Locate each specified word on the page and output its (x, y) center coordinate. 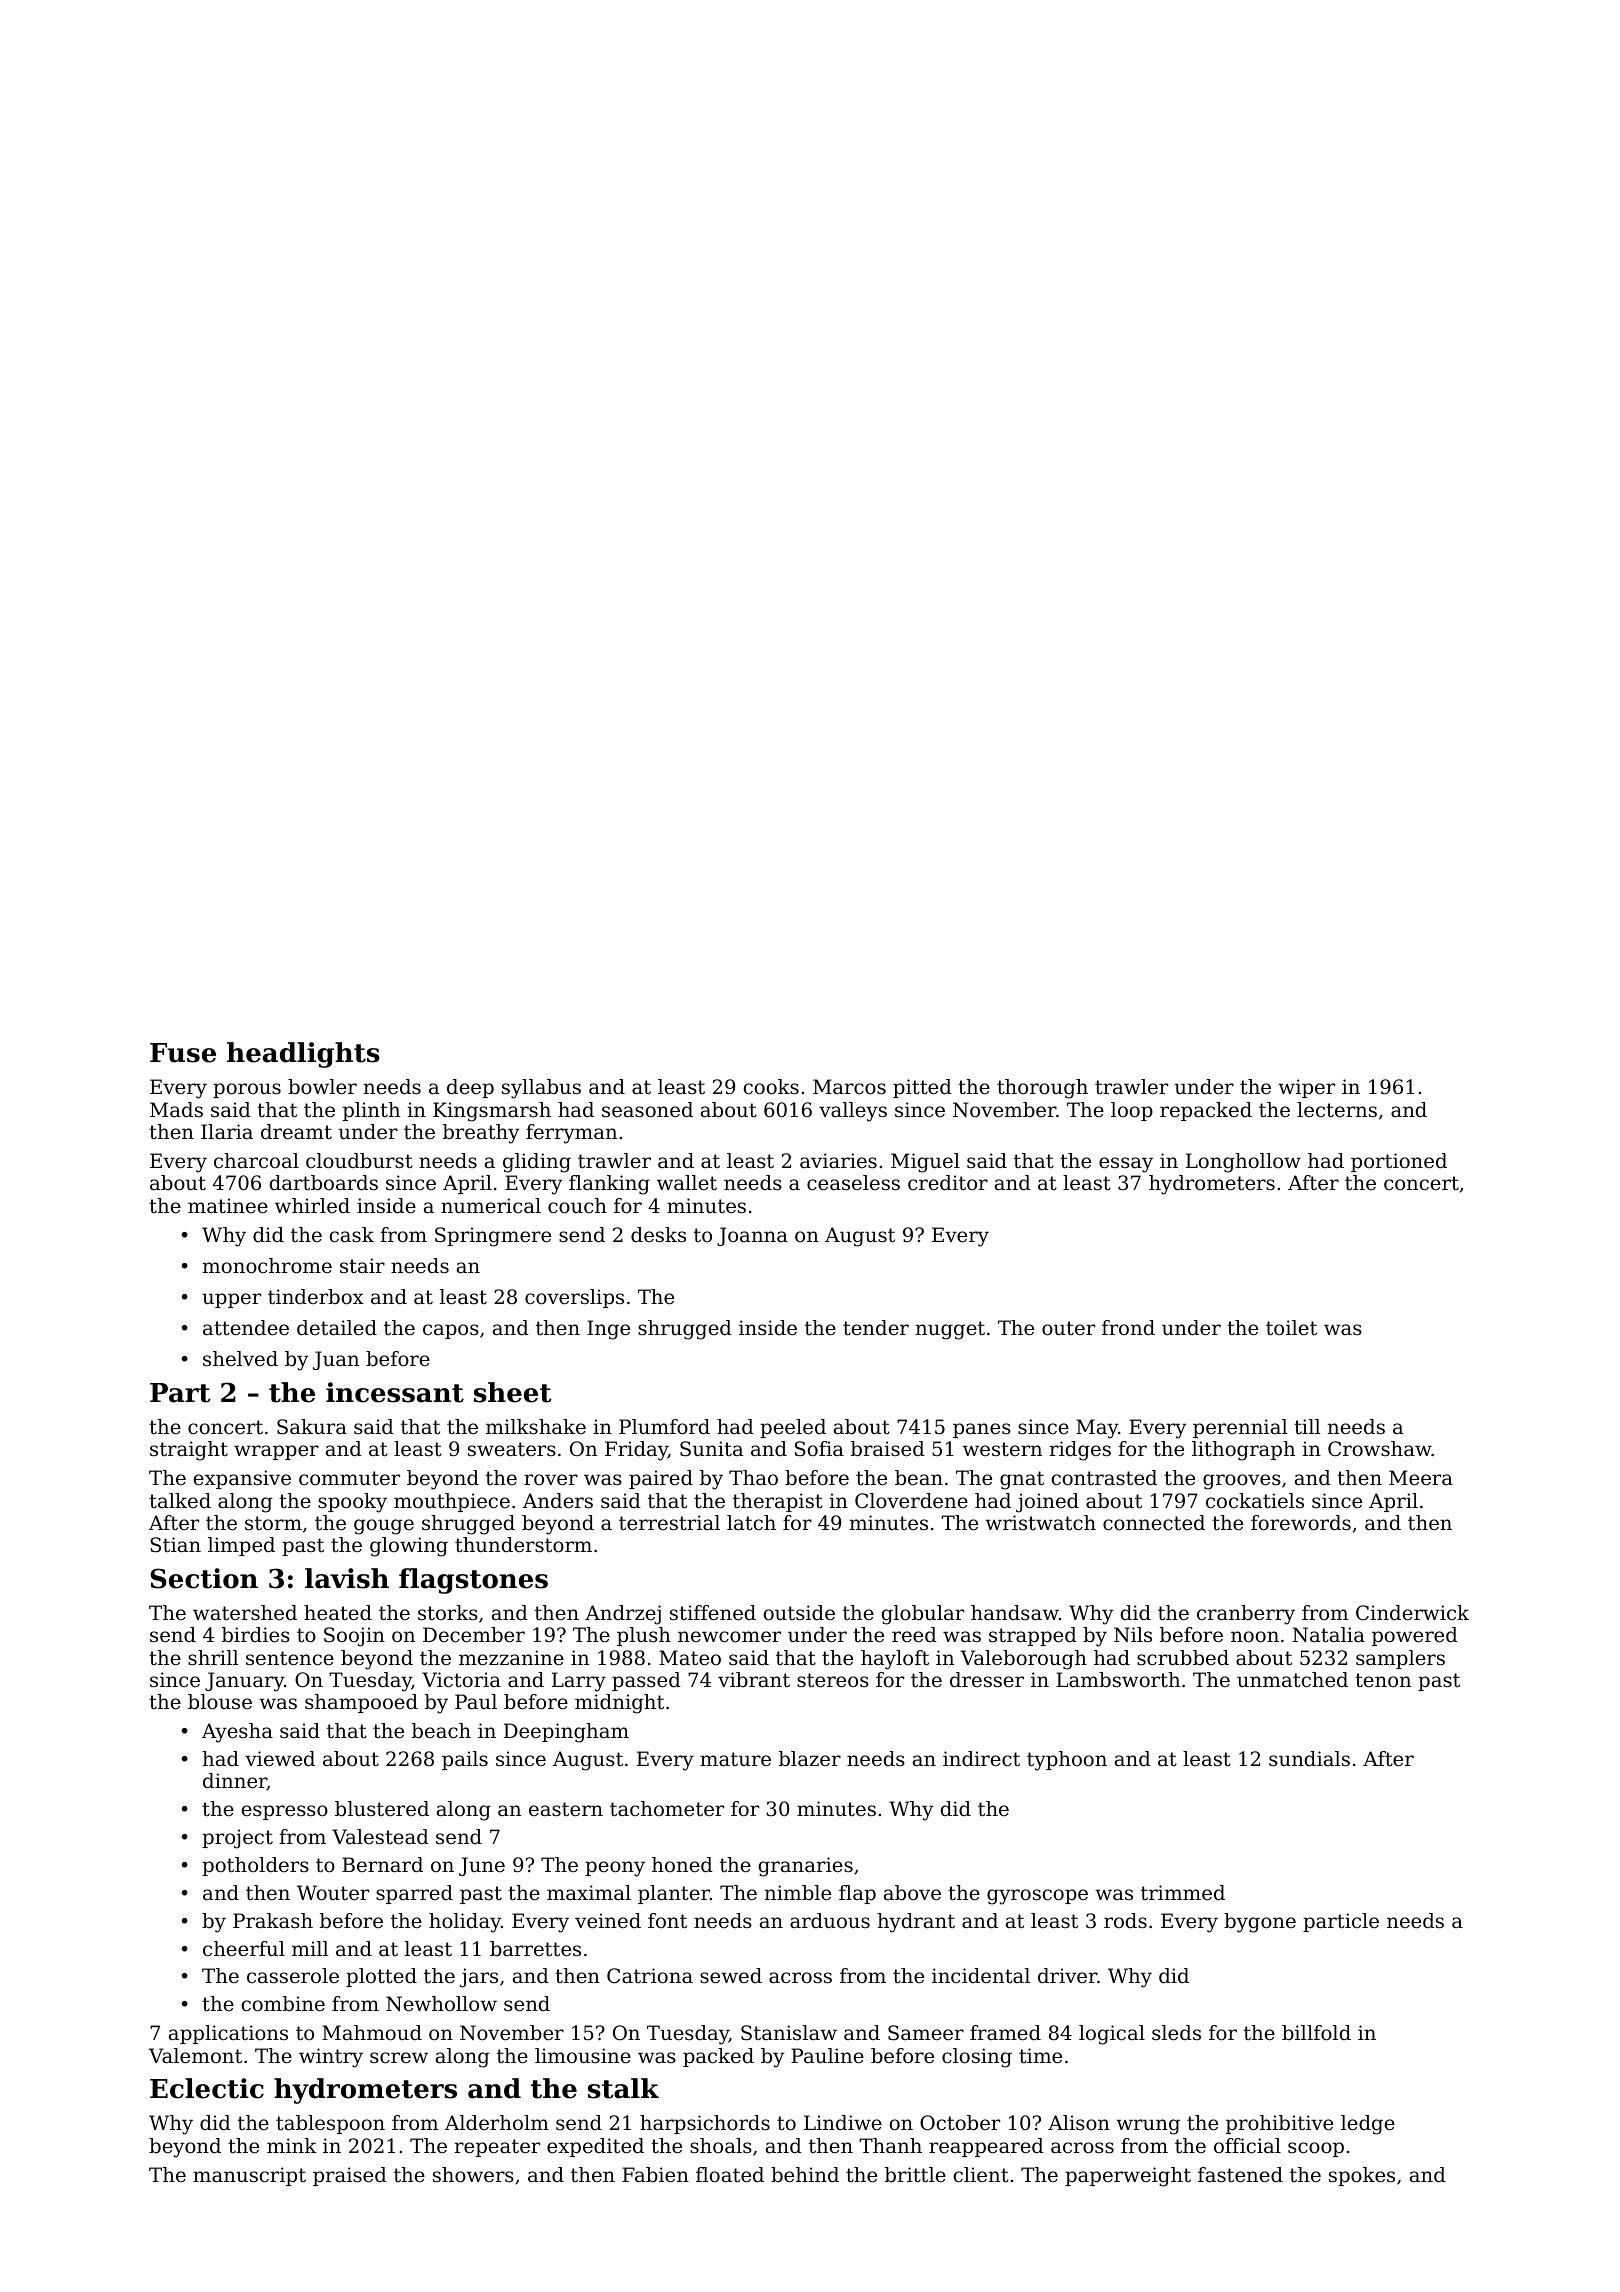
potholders (255, 1866)
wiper (1306, 1088)
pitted (922, 1088)
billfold (1316, 2033)
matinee (228, 1206)
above (912, 1893)
